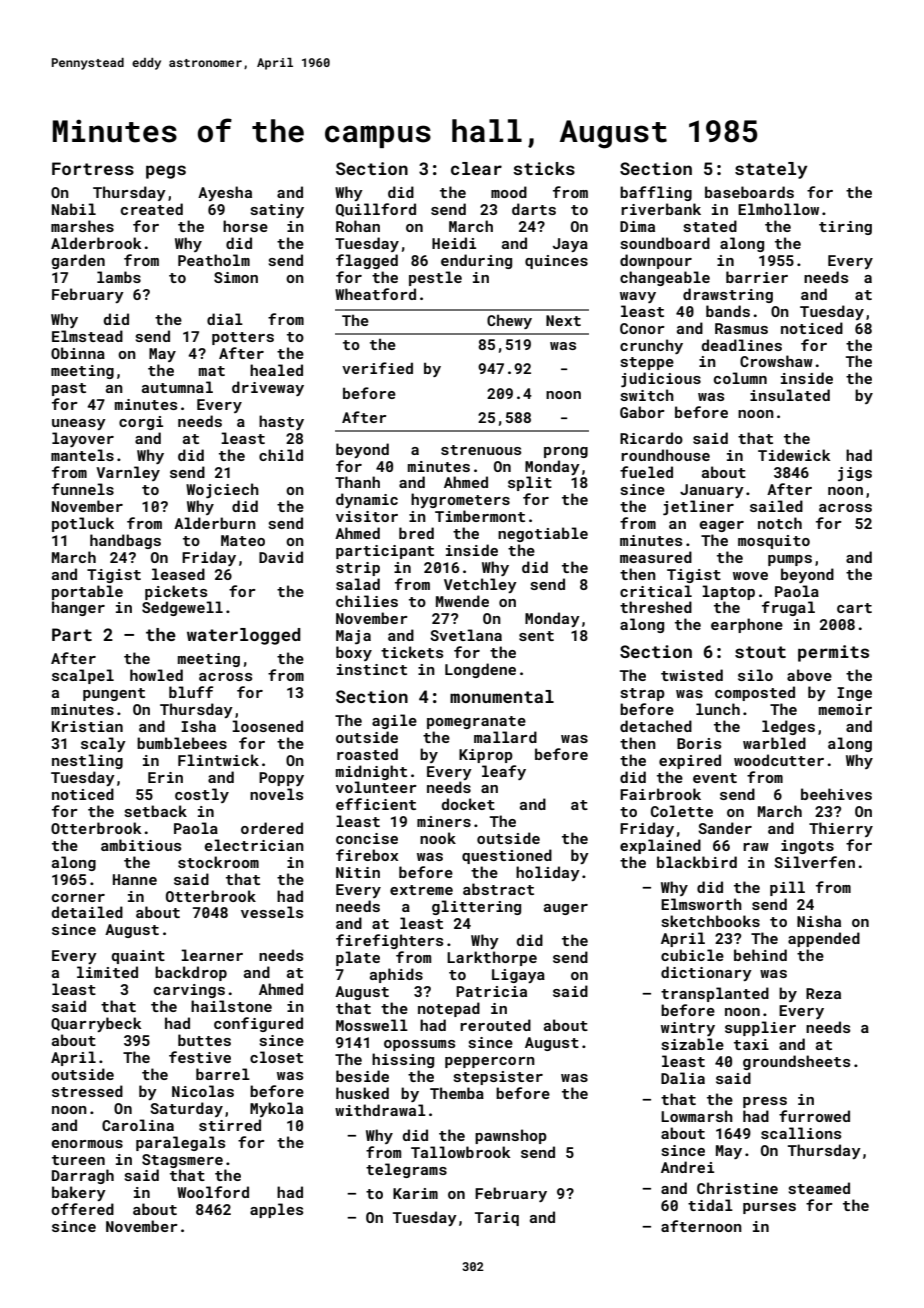 Image resolution: width=924 pixels, height=1308 pixels. Describe the element at coordinates (497, 1219) in the page. I see `Tariq` at that location.
